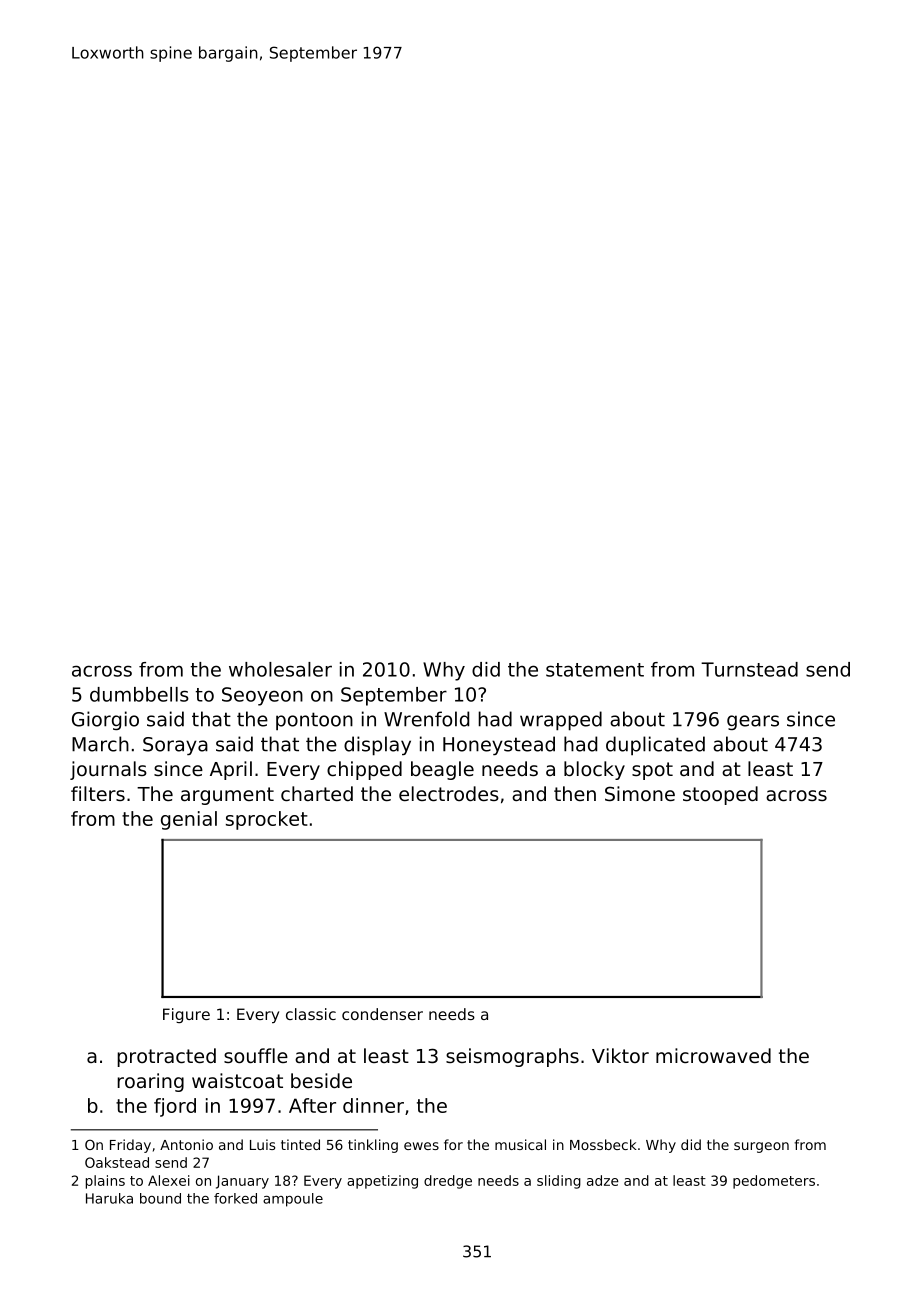 This screenshot has height=1311, width=924. What do you see at coordinates (139, 694) in the screenshot?
I see `dumbbells` at bounding box center [139, 694].
